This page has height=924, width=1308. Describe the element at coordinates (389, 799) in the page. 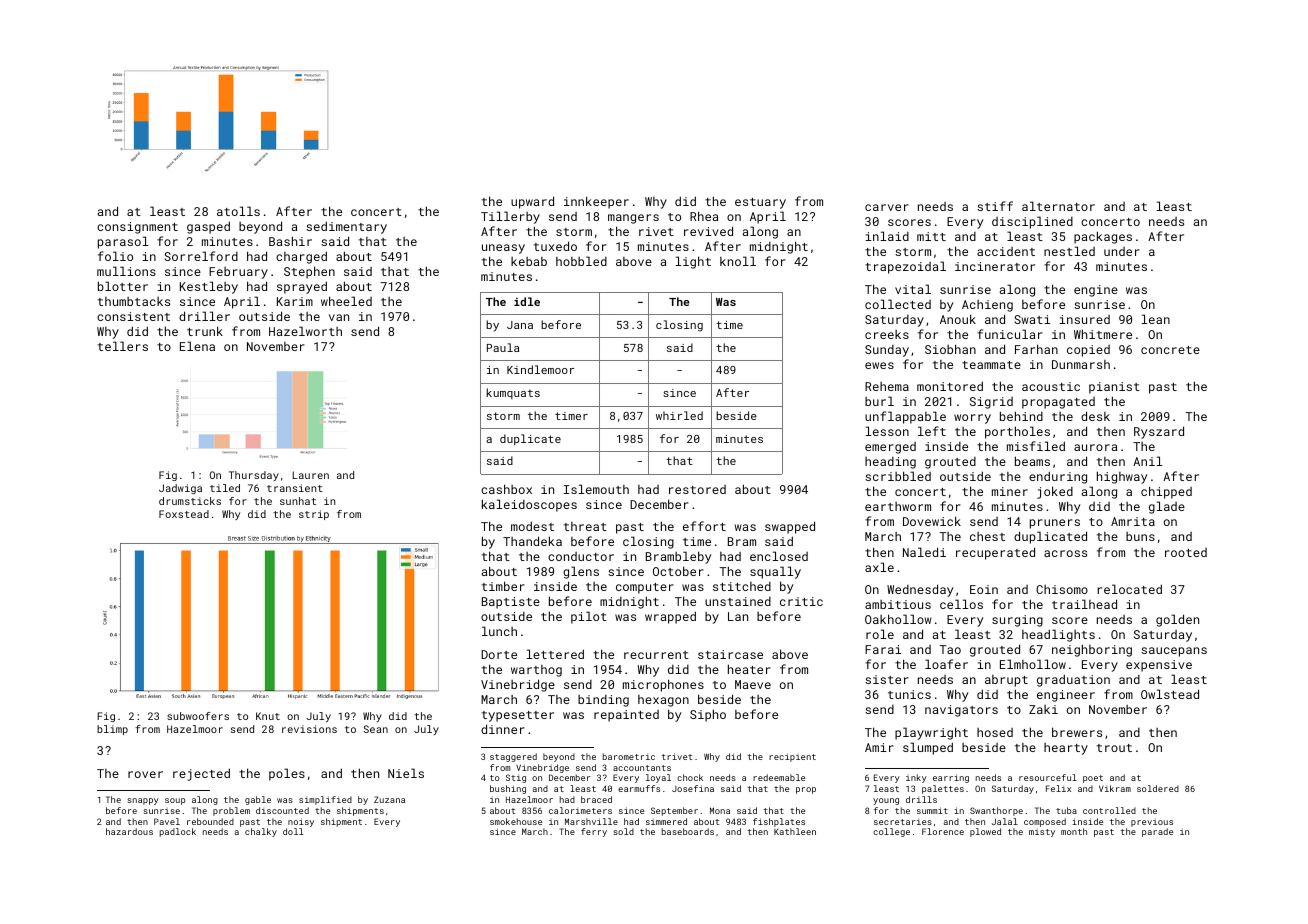

I see `Zuzana` at that location.
